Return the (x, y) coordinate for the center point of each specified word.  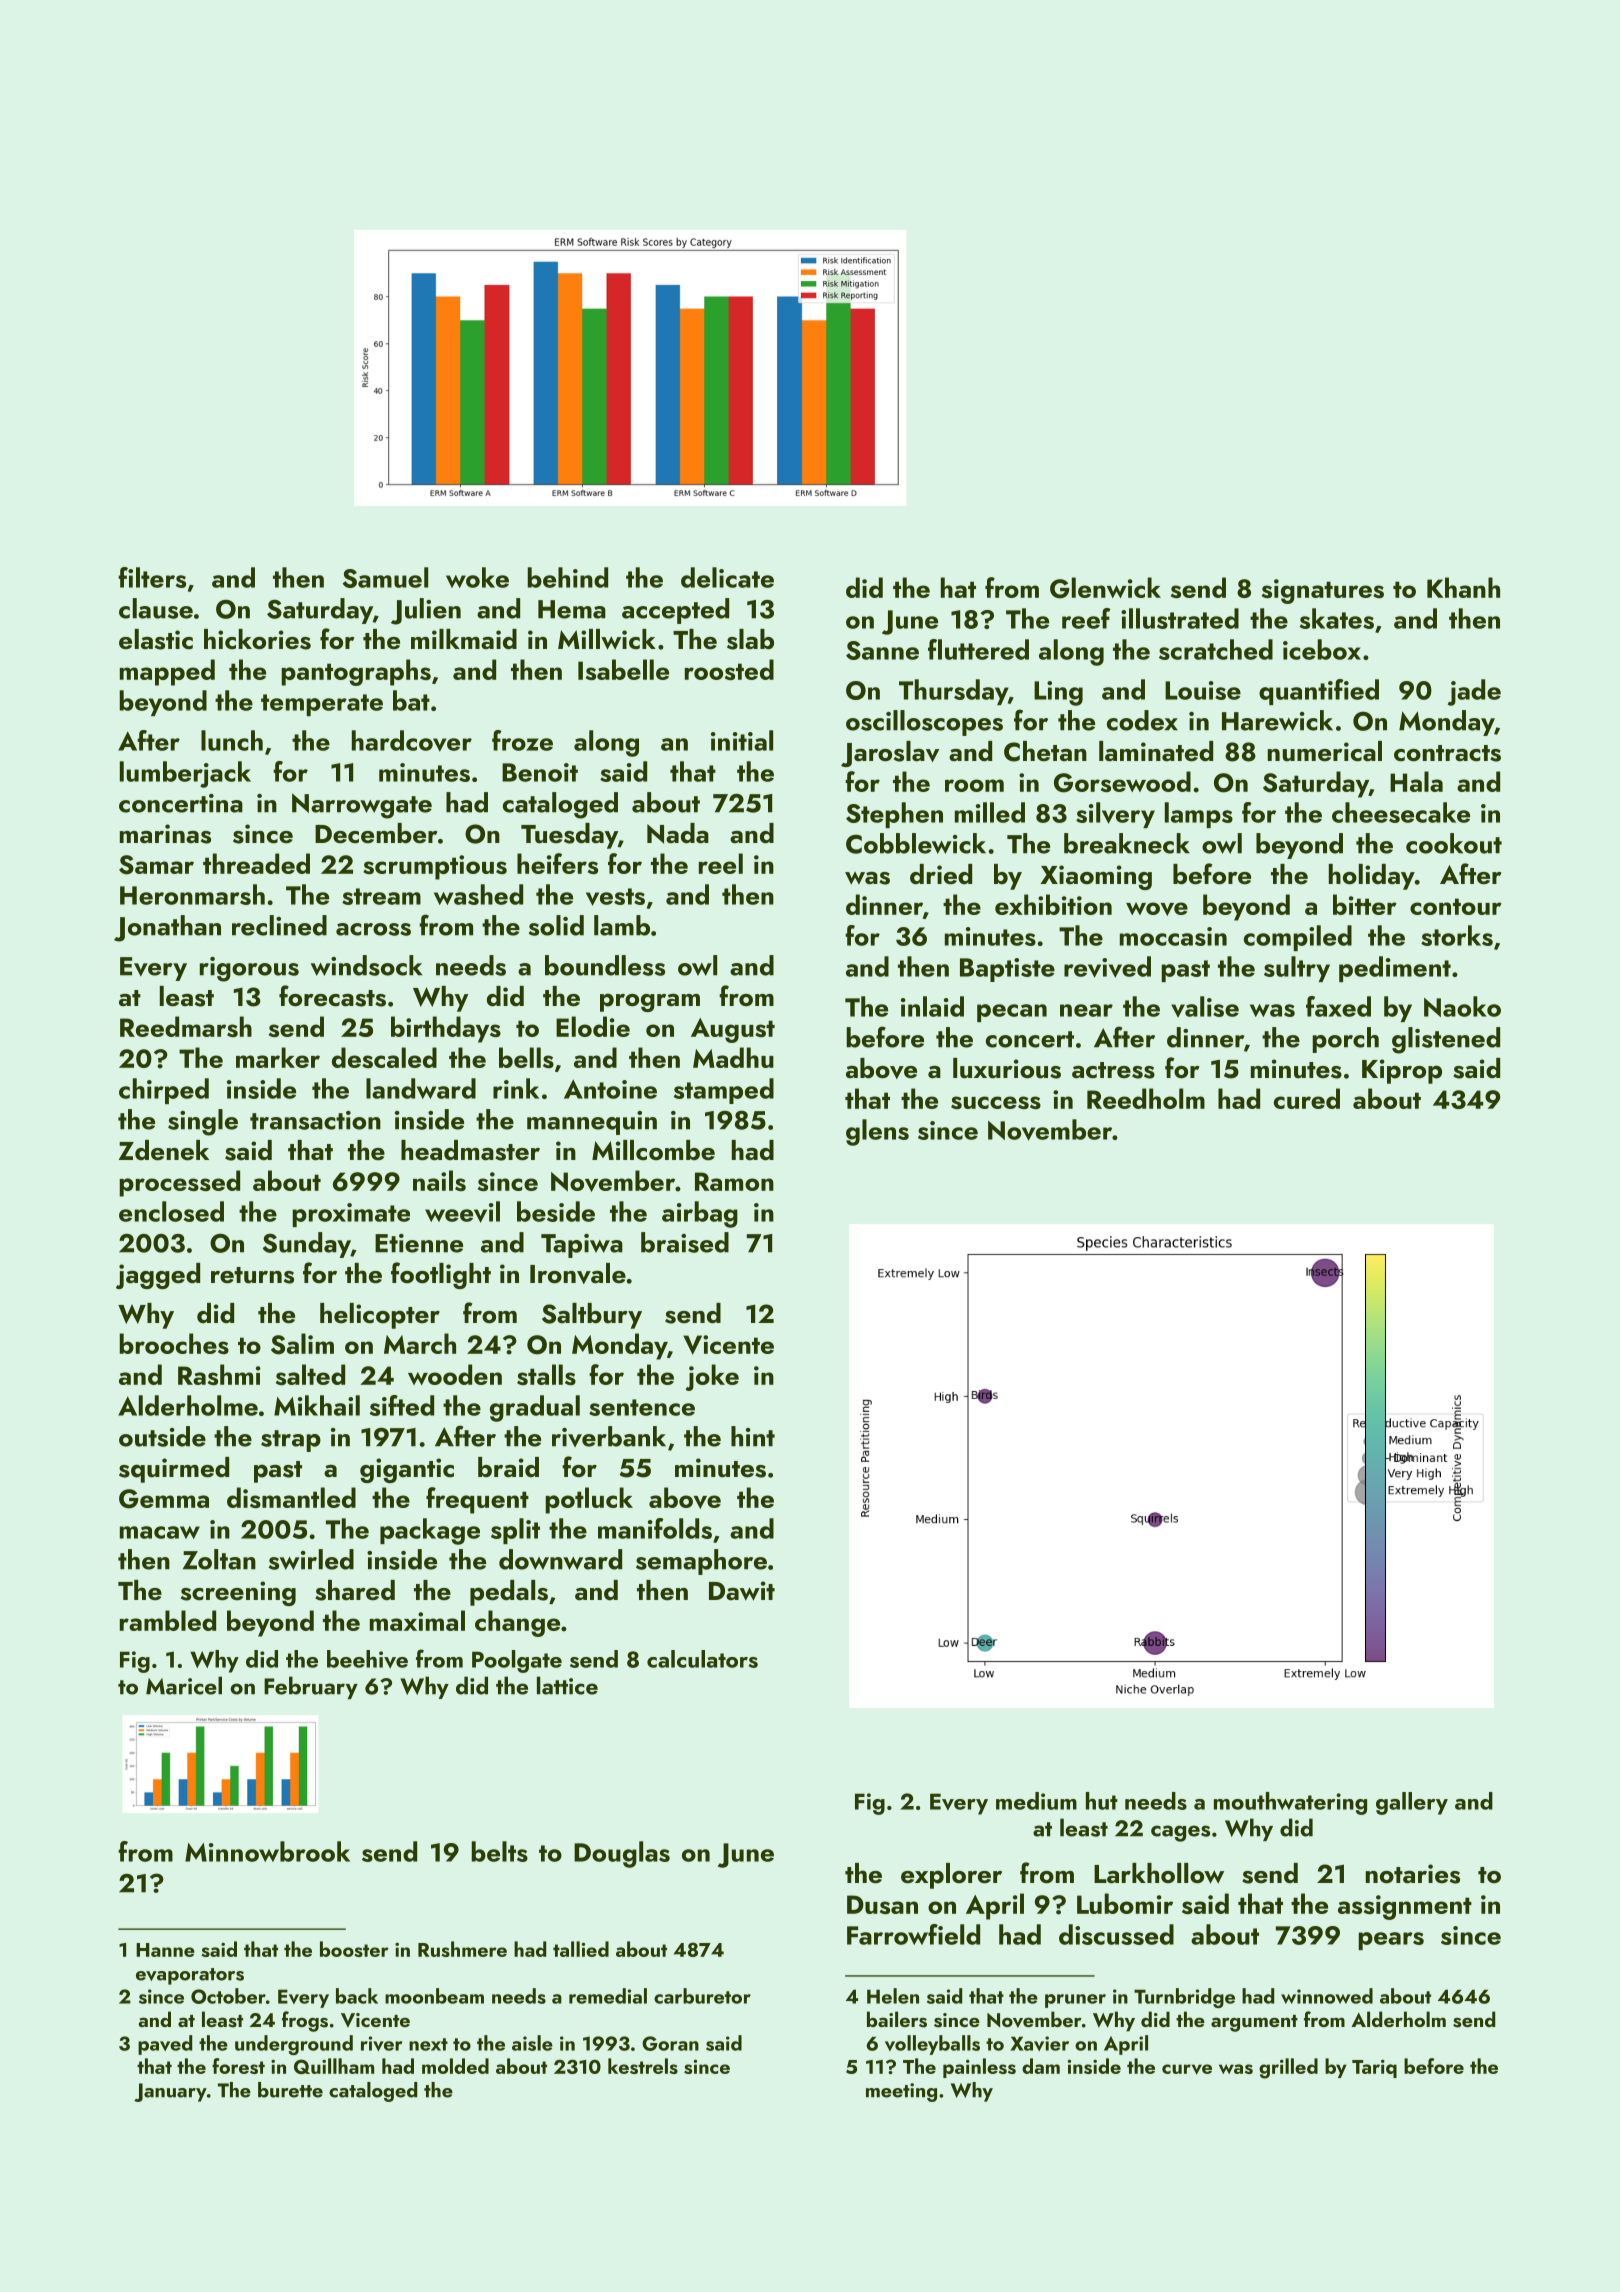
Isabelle (623, 669)
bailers (897, 2019)
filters (152, 577)
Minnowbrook (267, 1851)
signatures (1323, 591)
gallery (1412, 1803)
